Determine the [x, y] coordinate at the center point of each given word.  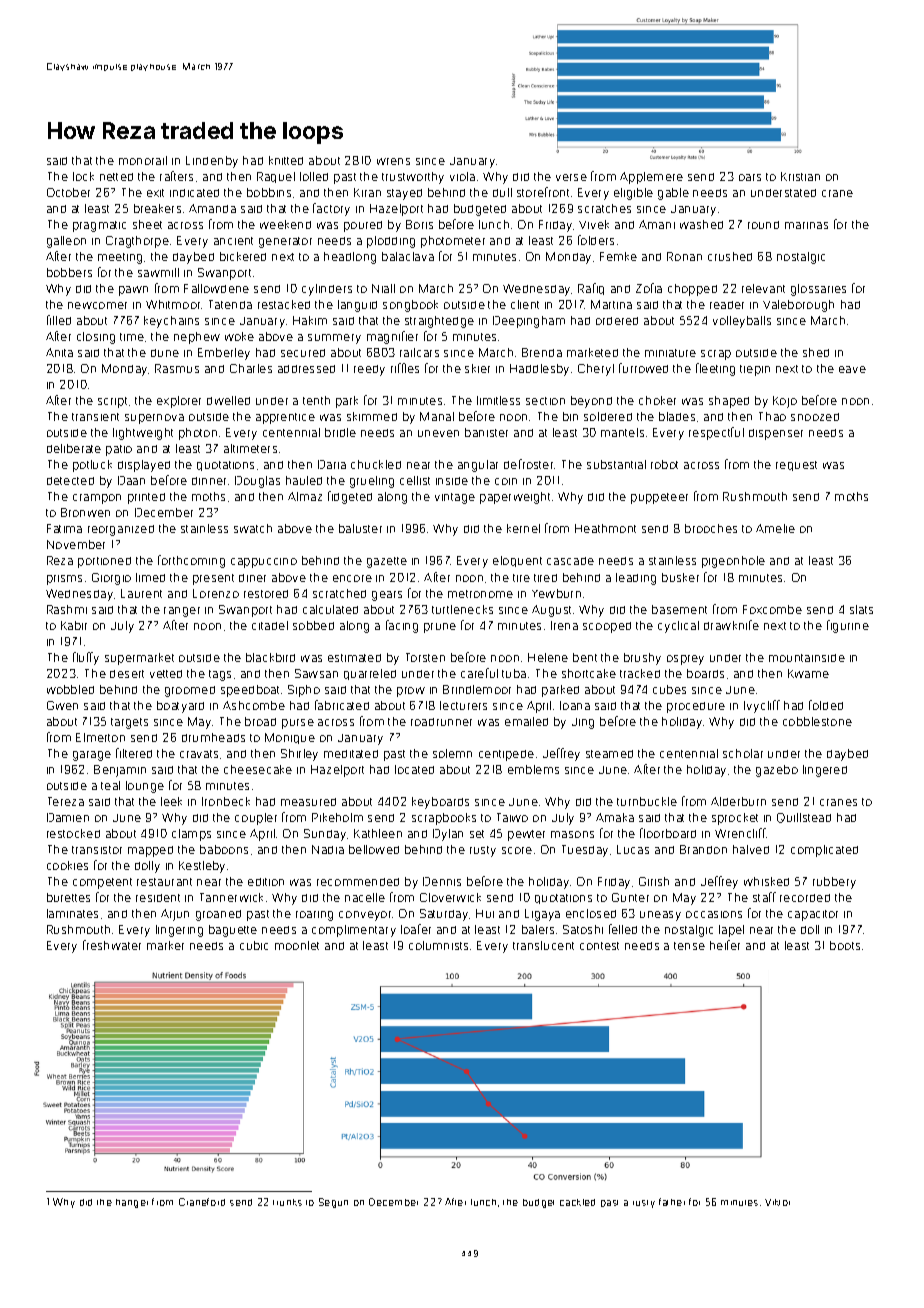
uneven [438, 433]
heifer [725, 945]
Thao [772, 416]
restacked [284, 304]
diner [252, 578]
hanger [132, 1203]
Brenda [542, 352]
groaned [218, 915]
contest [599, 946]
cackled [577, 1202]
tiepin [755, 370]
